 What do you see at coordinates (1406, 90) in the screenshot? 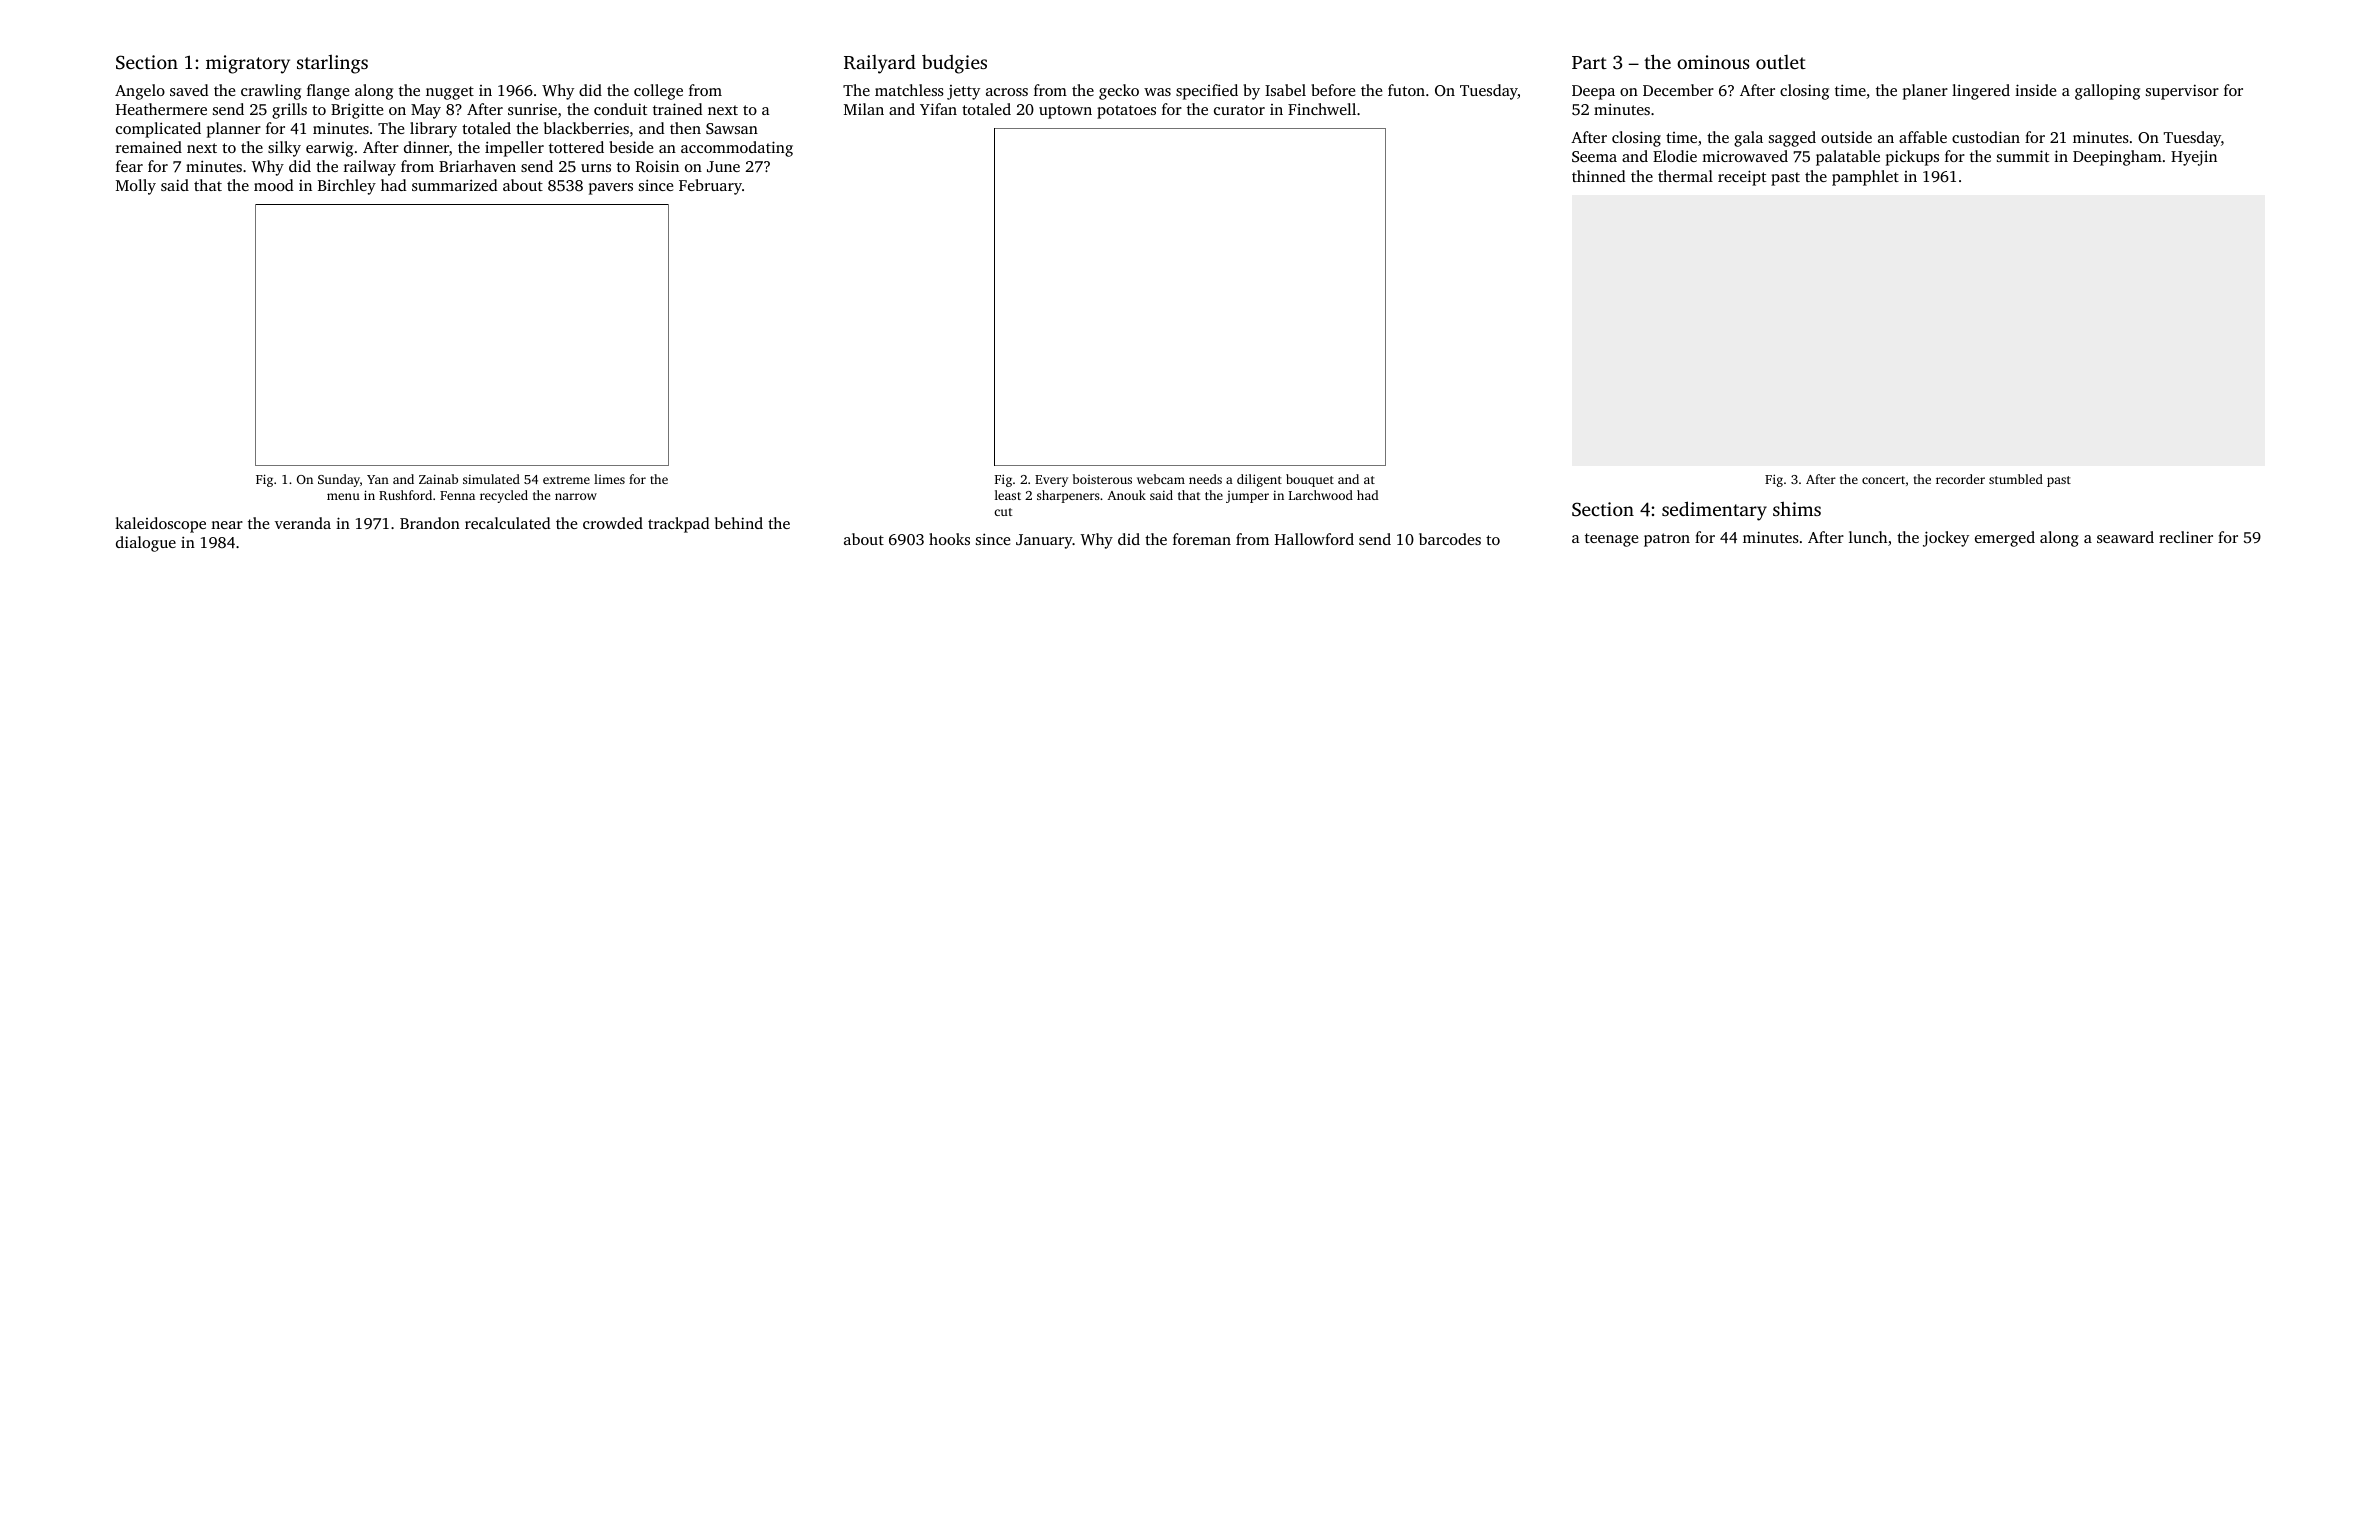
I see `futon` at bounding box center [1406, 90].
